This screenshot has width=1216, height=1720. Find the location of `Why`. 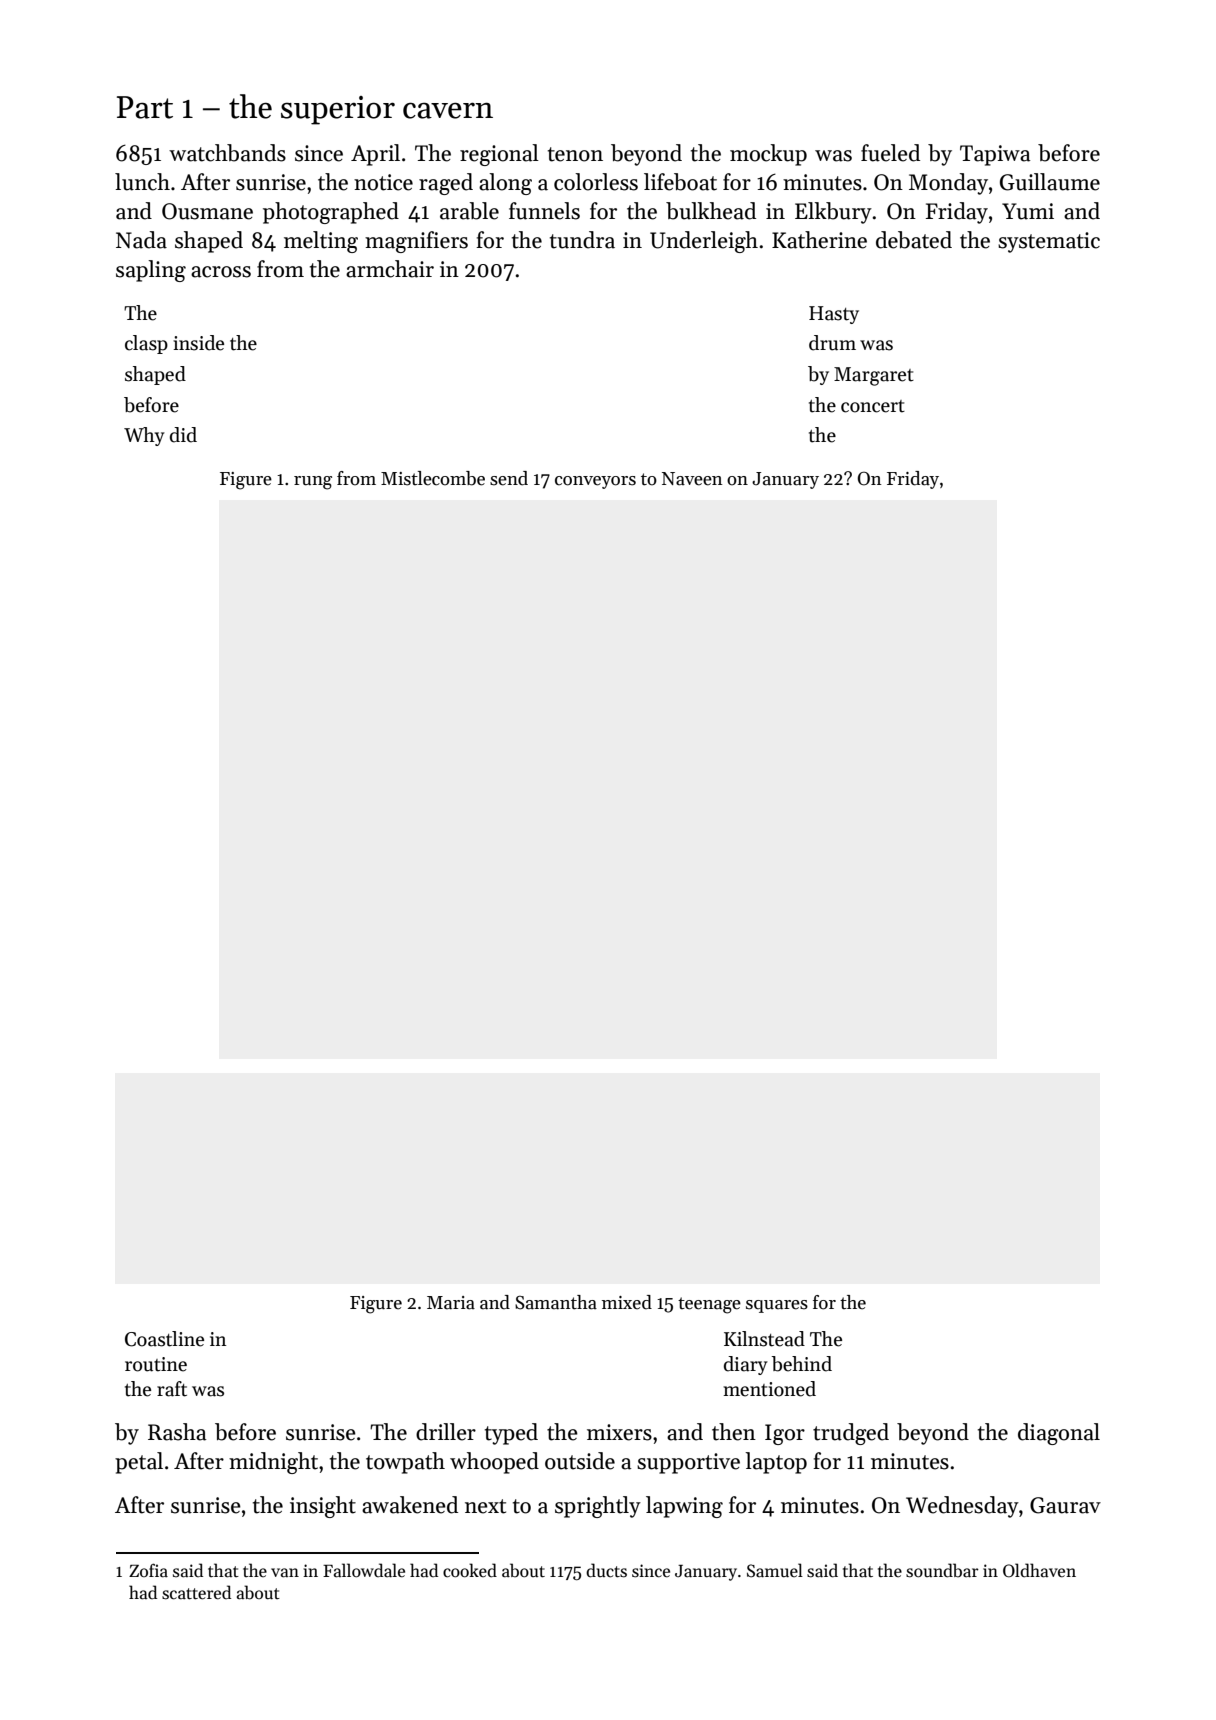

Why is located at coordinates (144, 436).
